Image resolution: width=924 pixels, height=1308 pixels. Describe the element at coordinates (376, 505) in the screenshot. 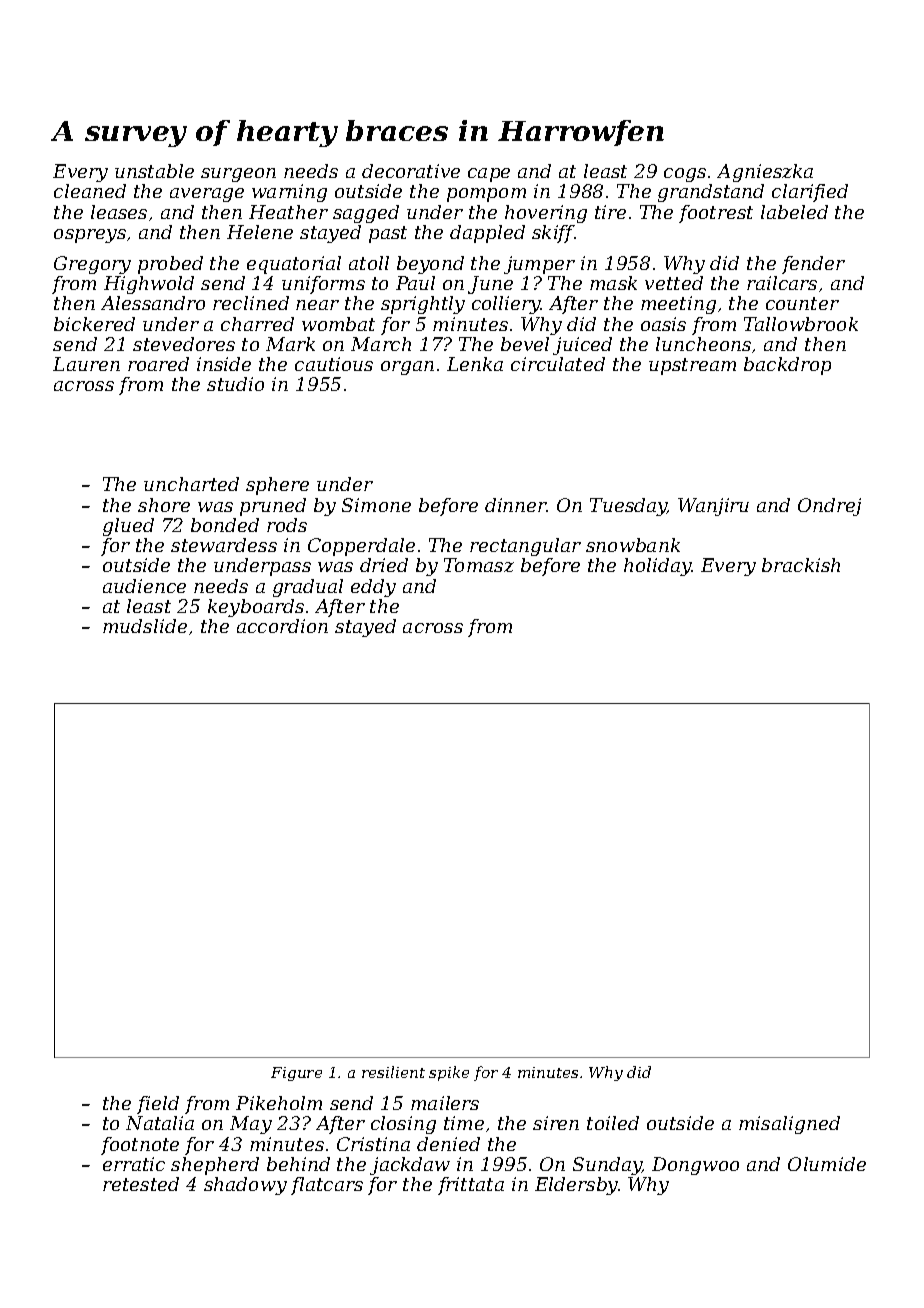

I see `Simone` at that location.
